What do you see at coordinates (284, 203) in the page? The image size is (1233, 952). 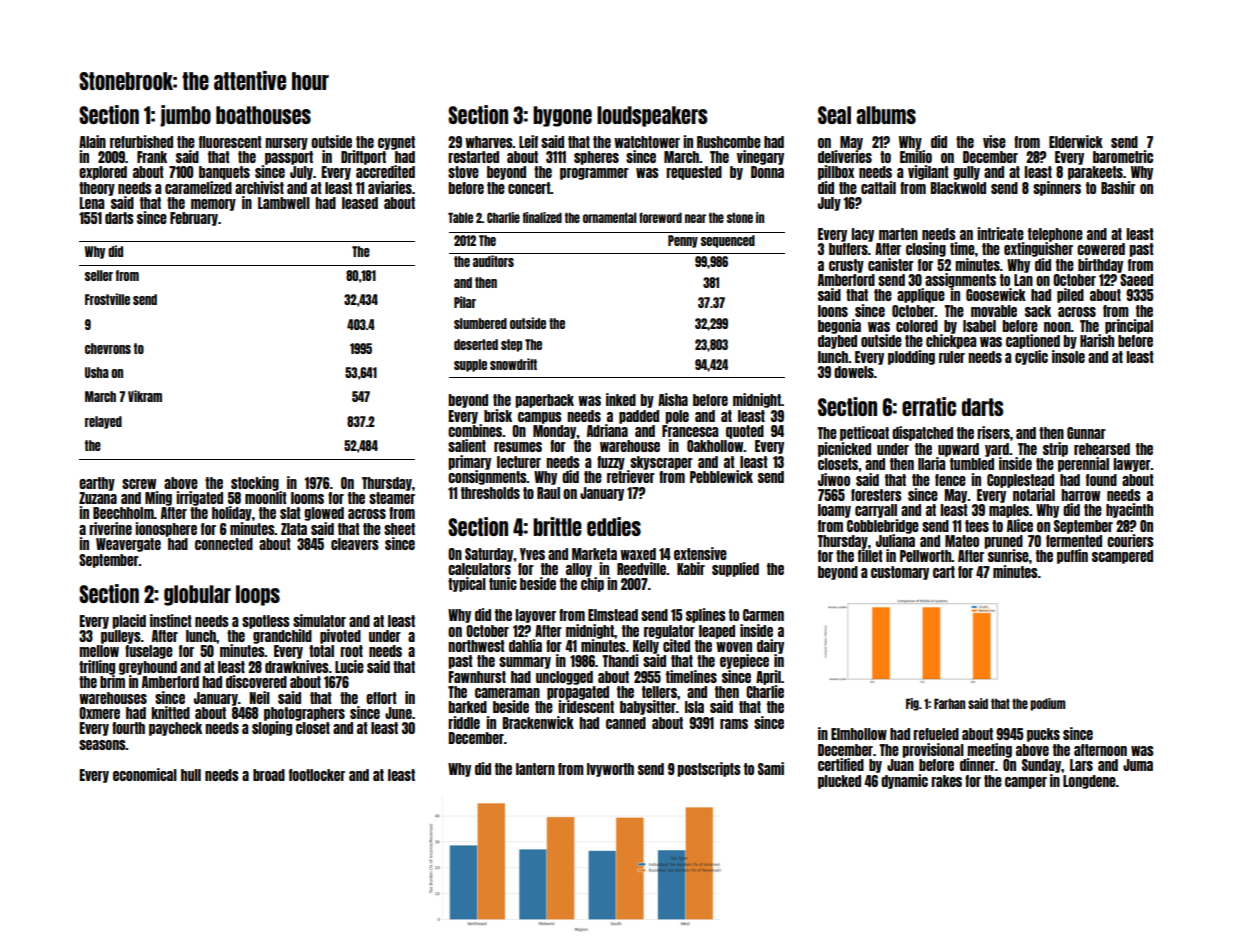 I see `Lambwell` at bounding box center [284, 203].
